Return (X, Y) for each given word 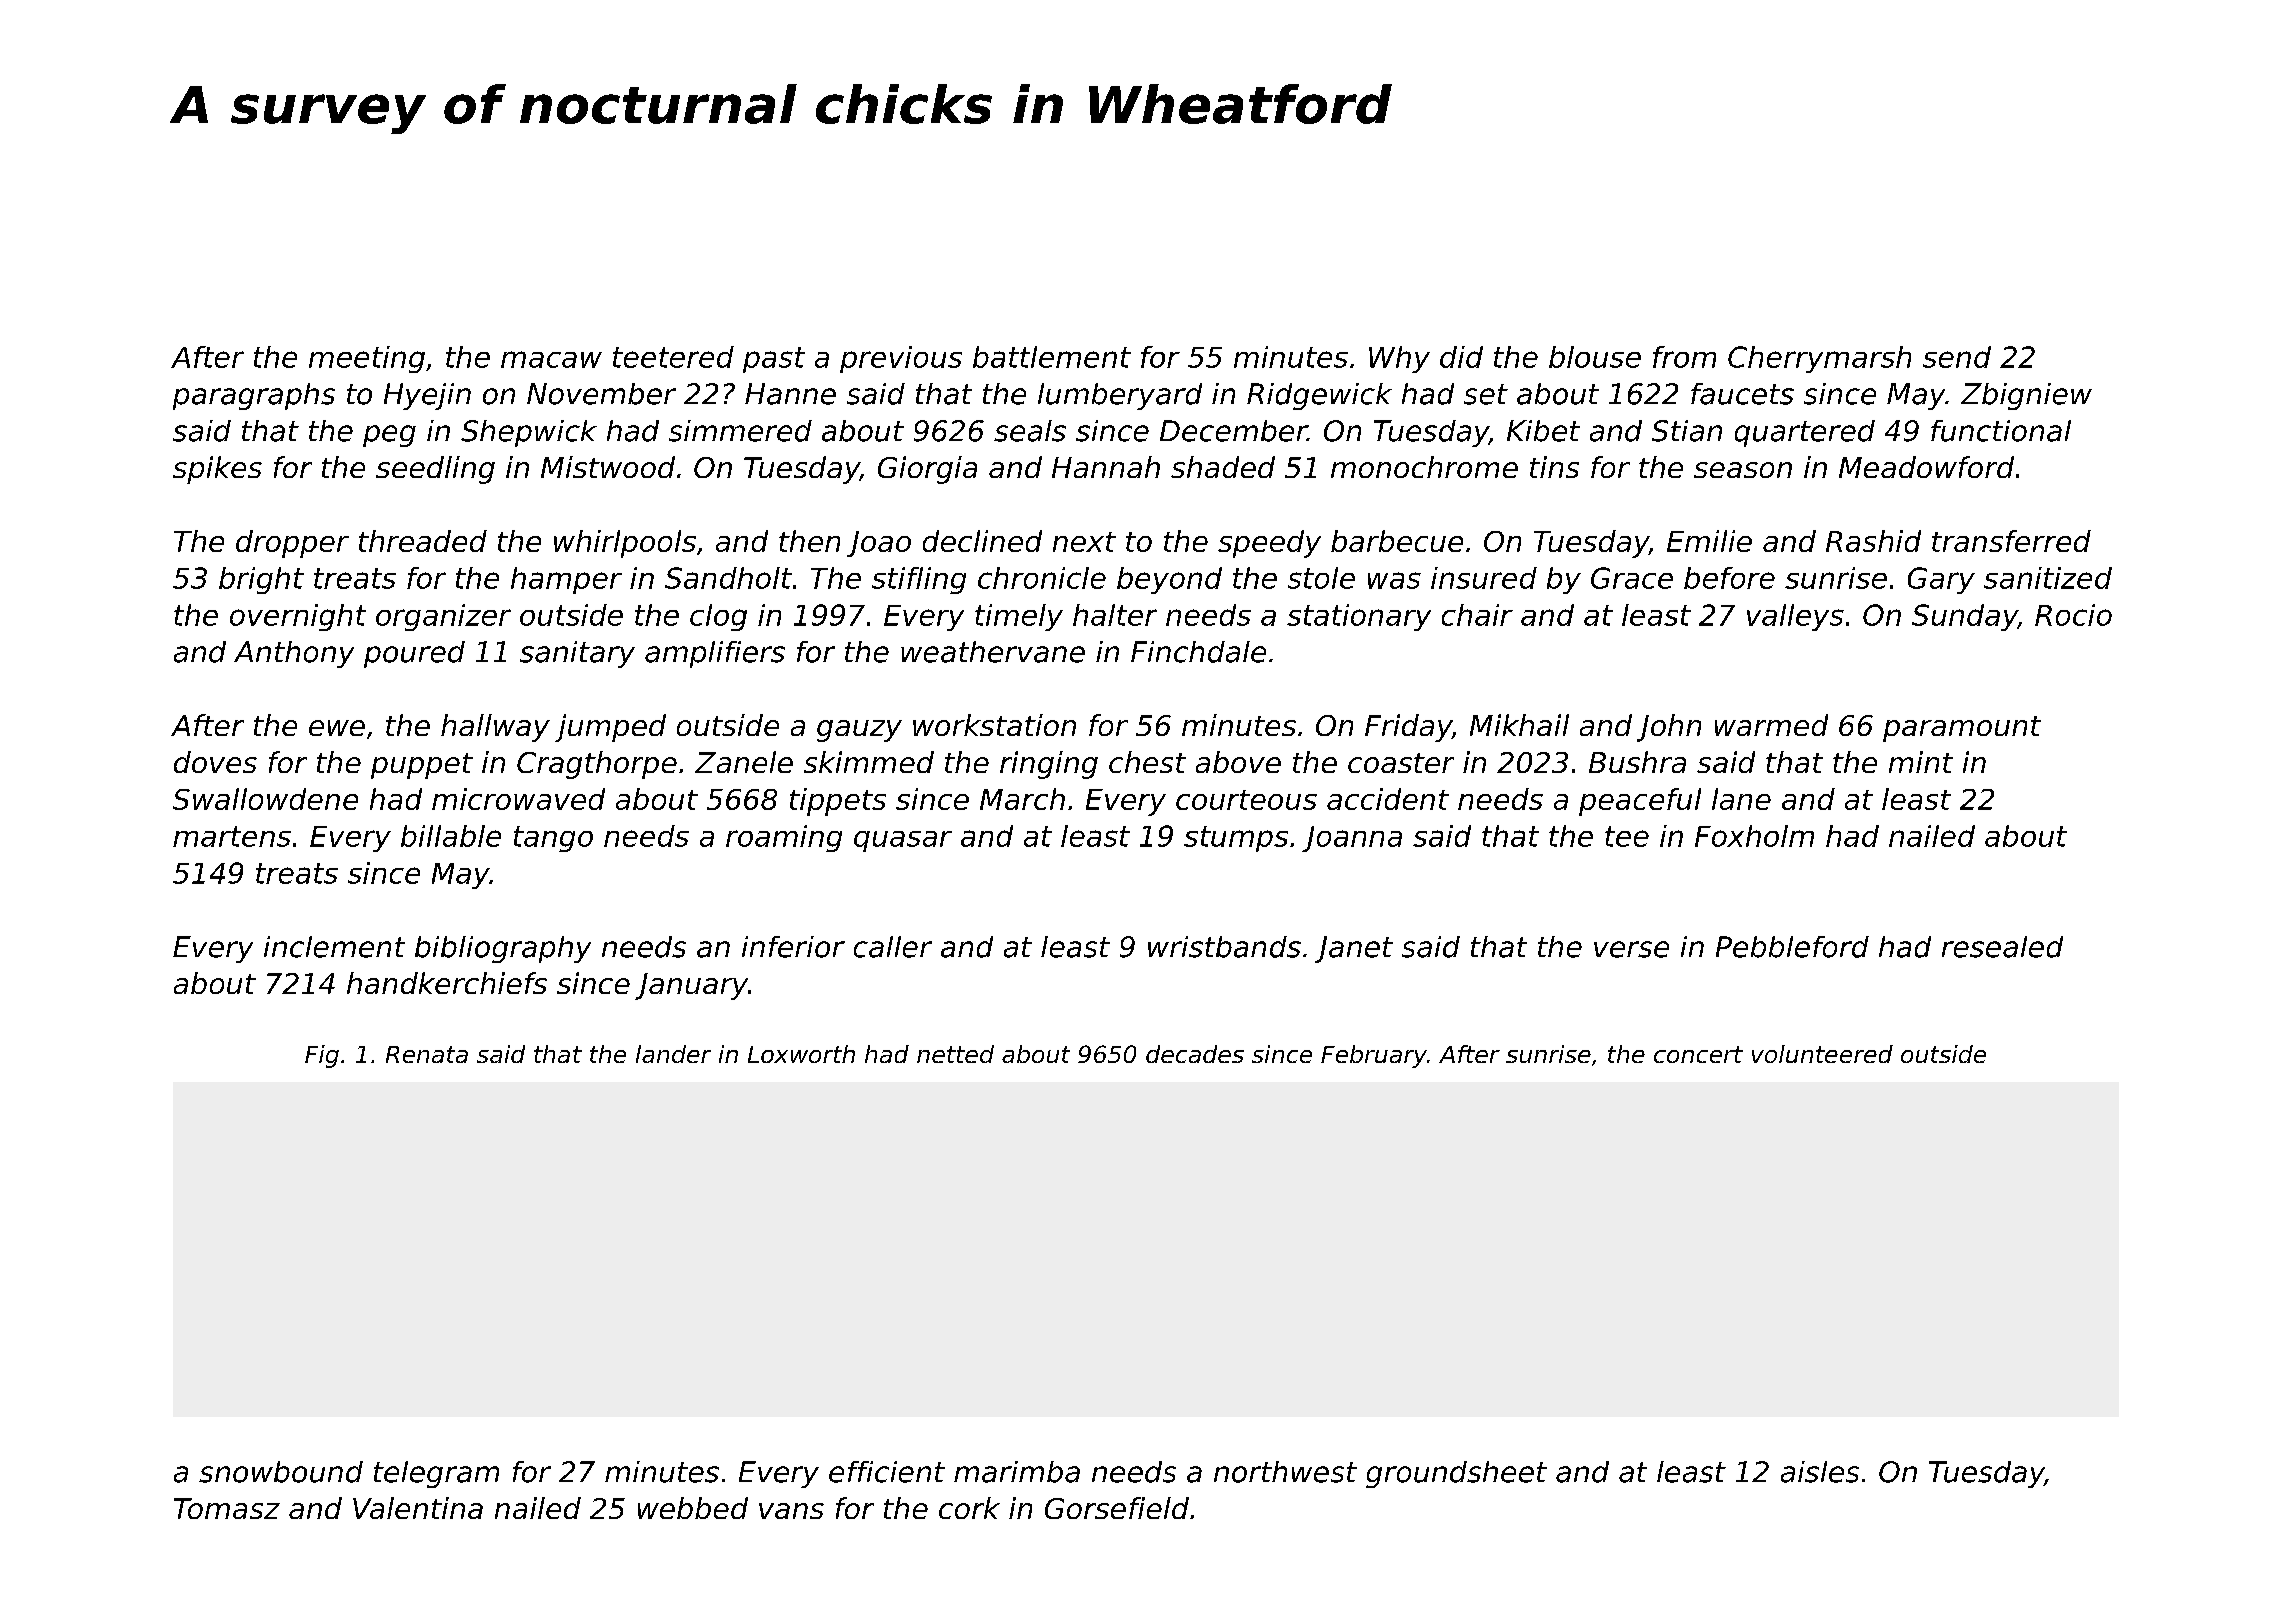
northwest (1285, 1472)
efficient (887, 1472)
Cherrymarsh (1819, 359)
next (1084, 542)
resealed (2002, 947)
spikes (217, 470)
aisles (1820, 1472)
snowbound (281, 1472)
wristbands (1224, 947)
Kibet (1543, 431)
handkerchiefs (447, 983)
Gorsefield (1117, 1508)
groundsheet (1456, 1474)
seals (1030, 431)
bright (261, 580)
